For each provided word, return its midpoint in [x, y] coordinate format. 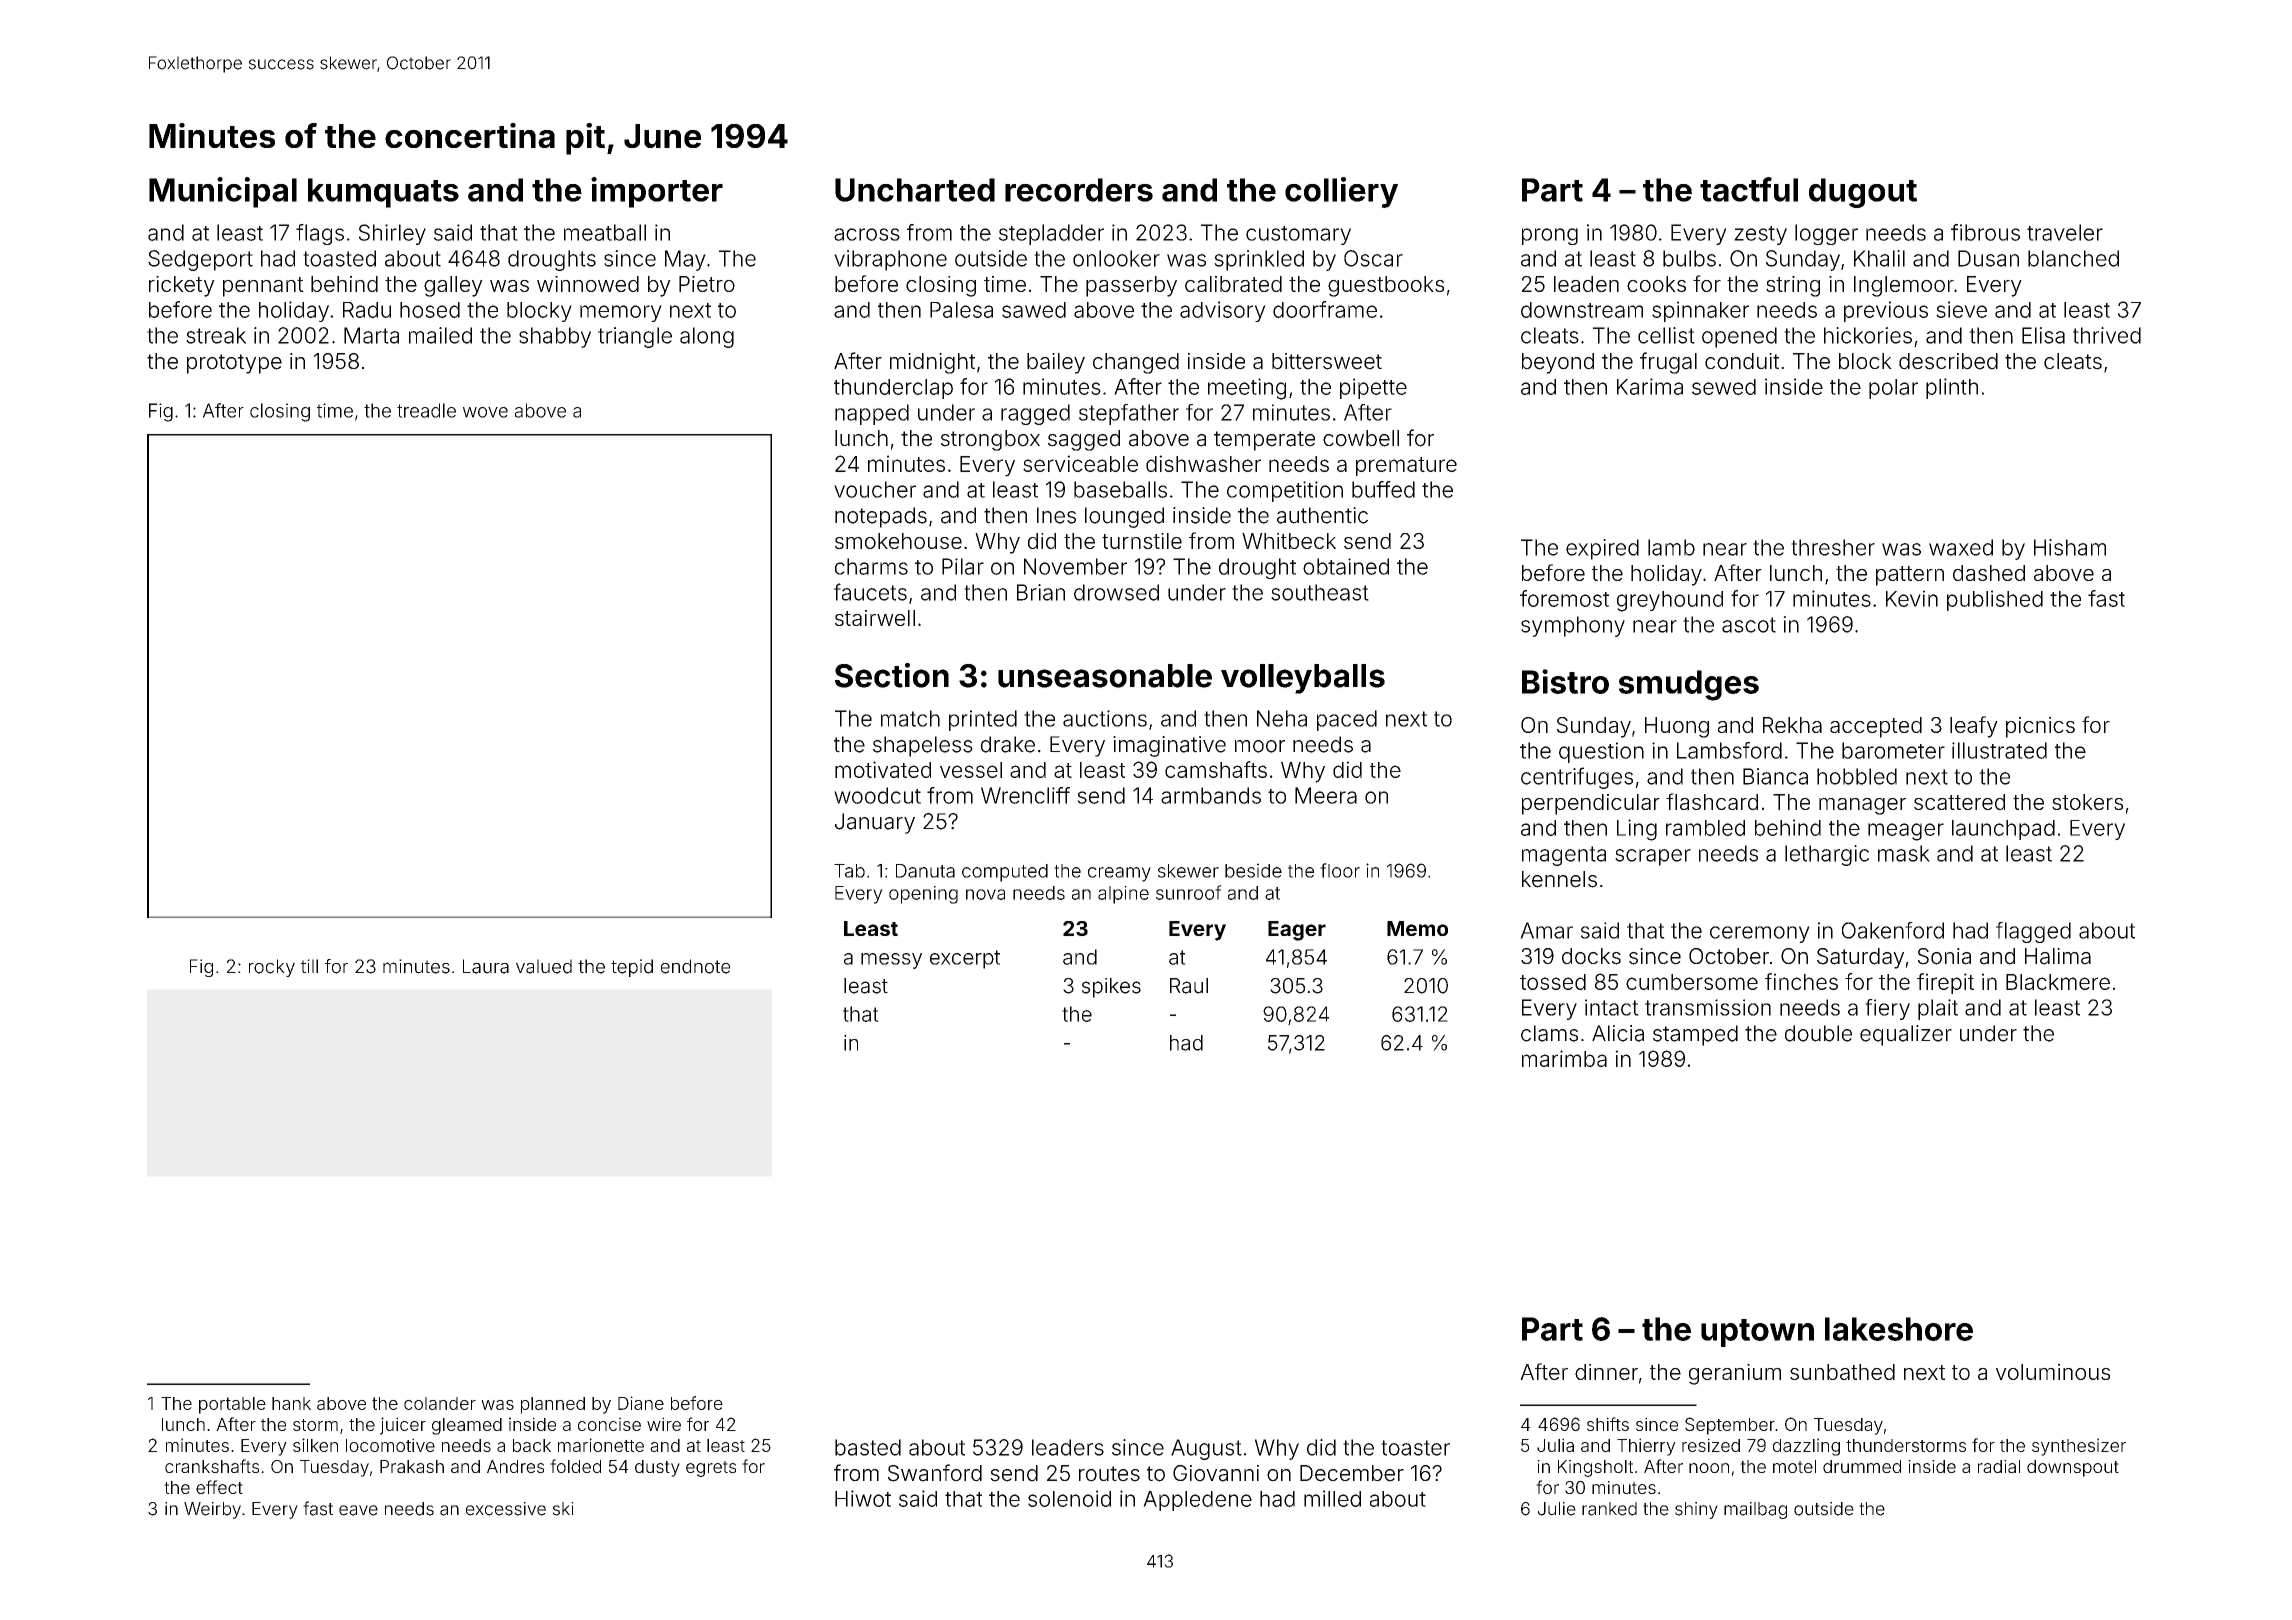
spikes [1111, 988]
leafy [1974, 727]
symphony [1573, 626]
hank [291, 1403]
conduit [1742, 361]
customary [1298, 235]
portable [232, 1405]
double [1818, 1033]
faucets [870, 592]
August [1206, 1449]
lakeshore [1899, 1329]
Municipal [223, 192]
